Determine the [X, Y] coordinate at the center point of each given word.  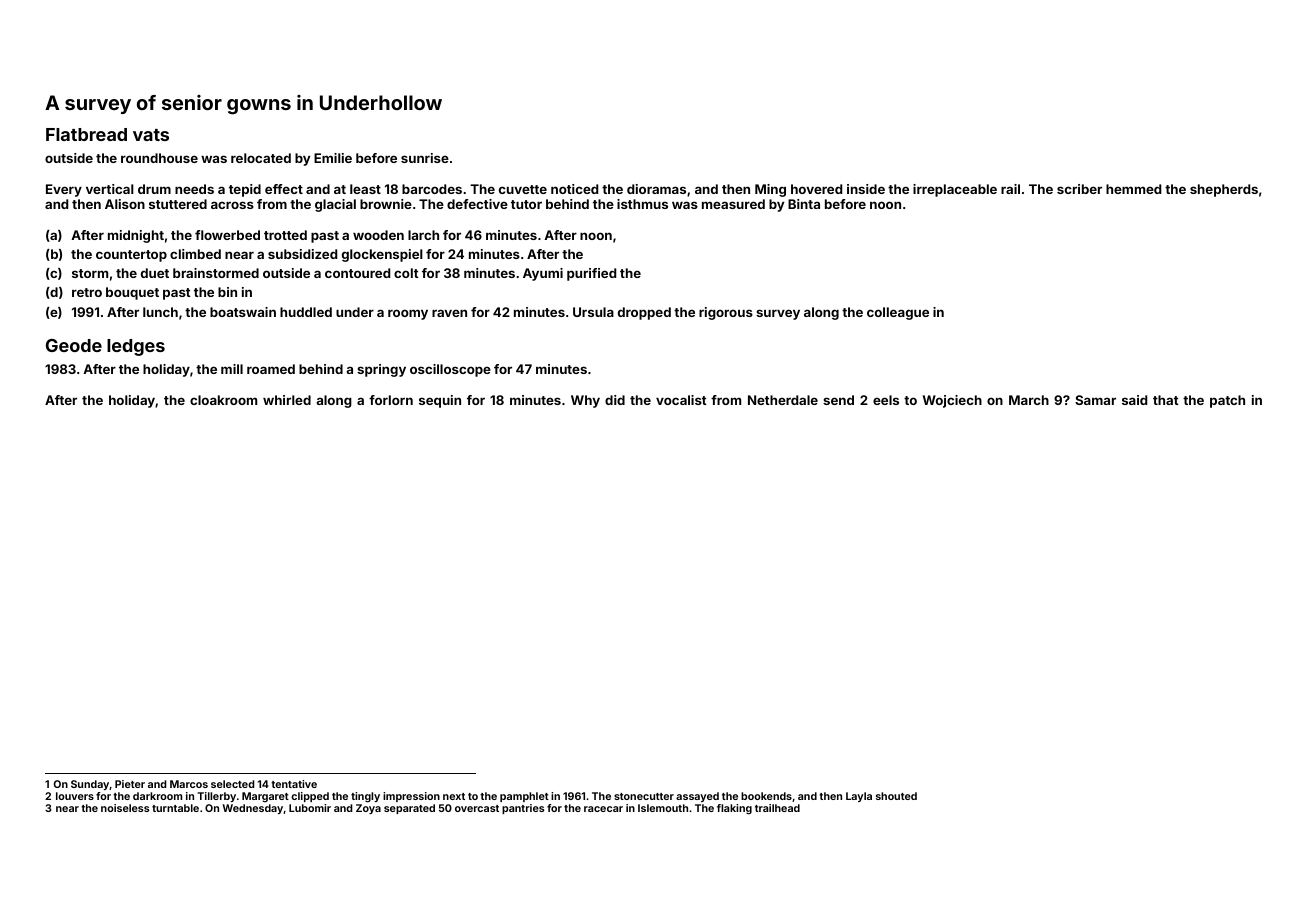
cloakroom [223, 400]
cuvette [523, 189]
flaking [734, 809]
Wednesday [253, 809]
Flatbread [86, 134]
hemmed [1133, 189]
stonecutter [644, 796]
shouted [896, 796]
